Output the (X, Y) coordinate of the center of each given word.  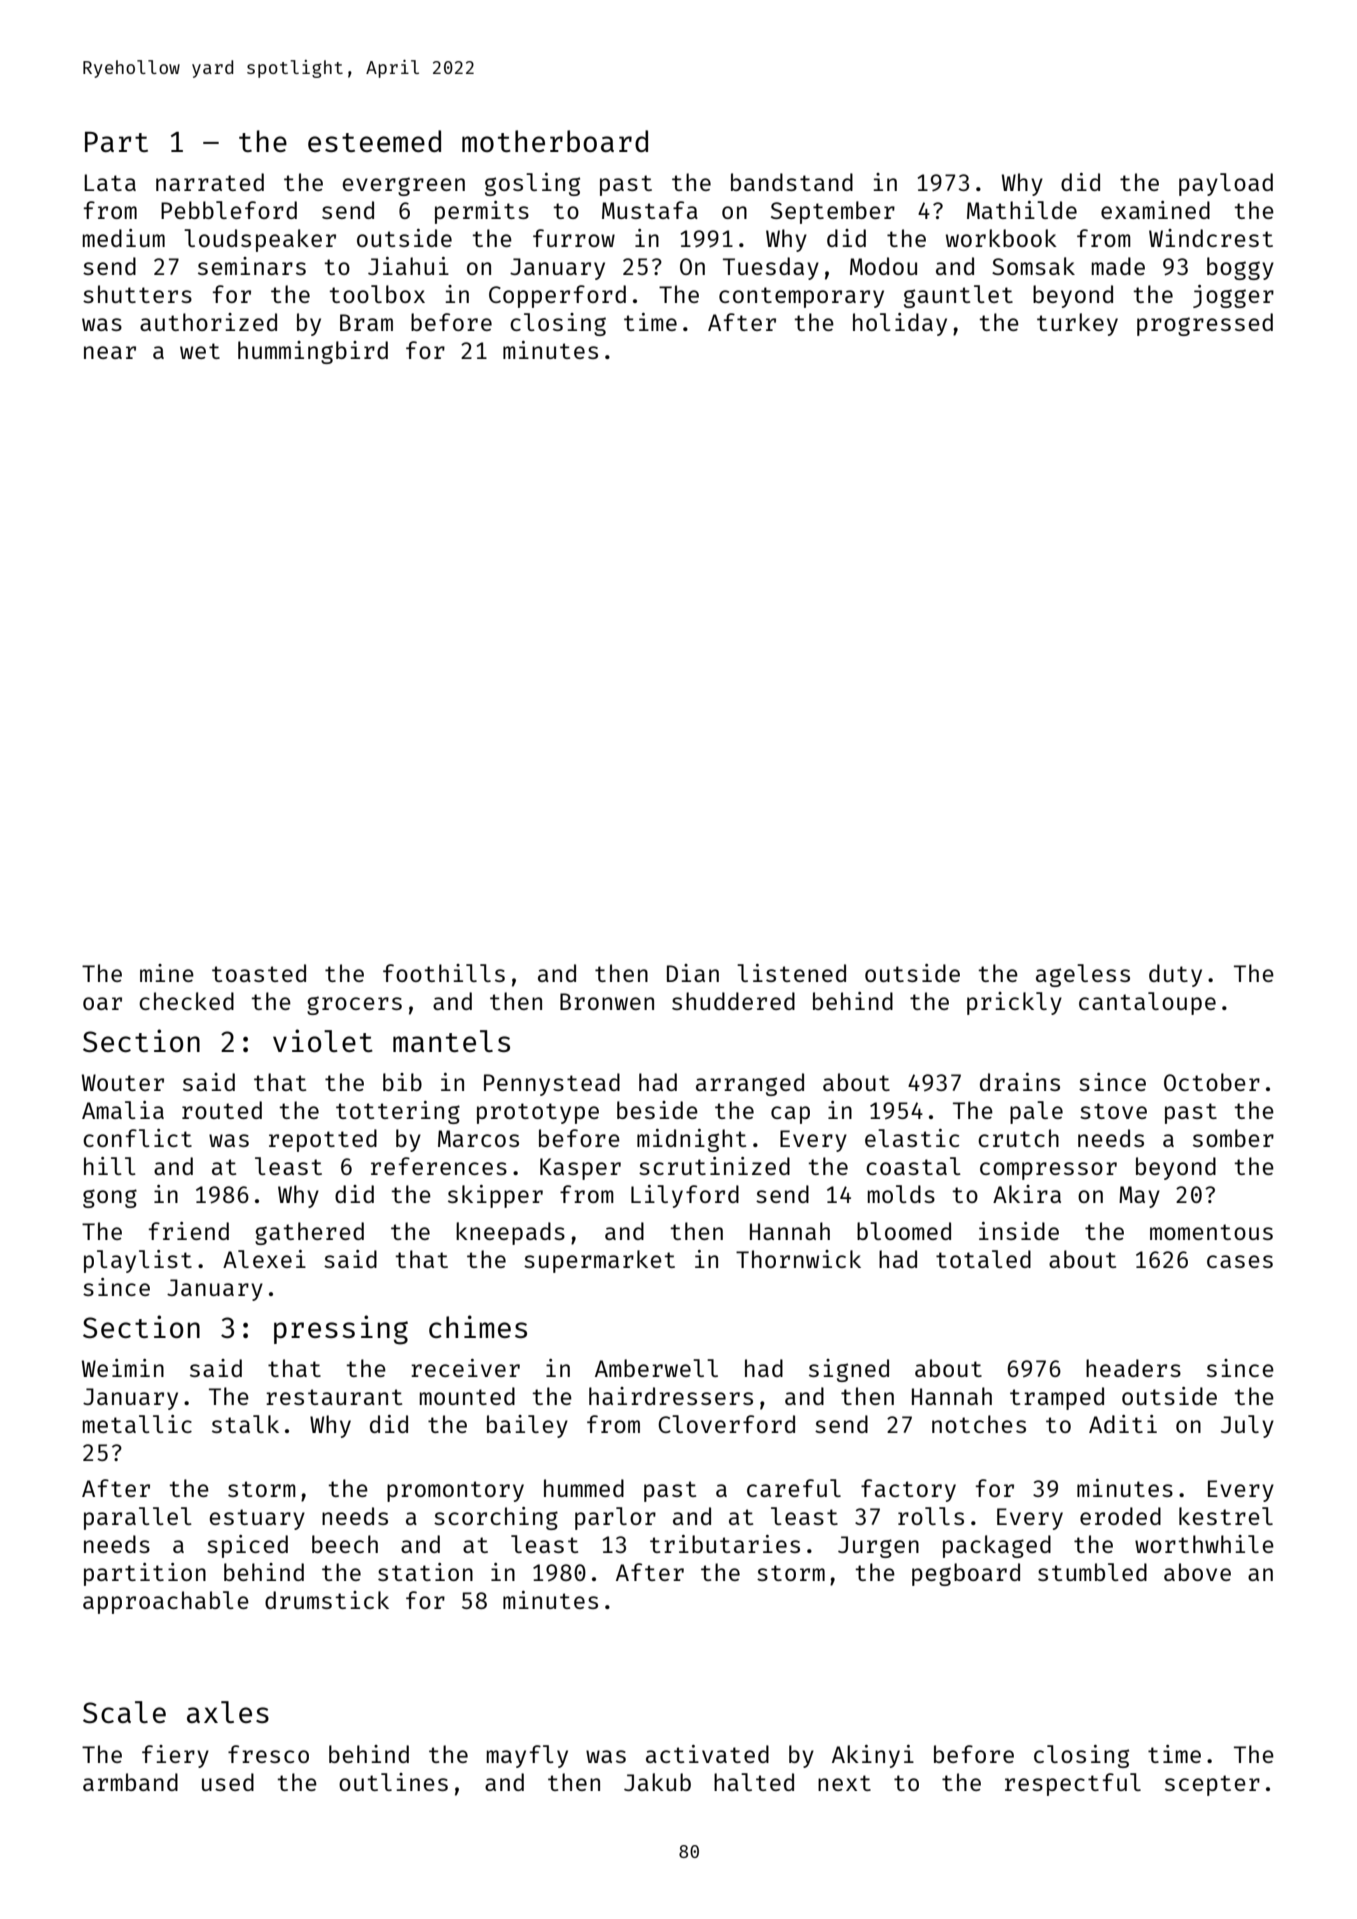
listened (791, 973)
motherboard (555, 141)
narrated (210, 182)
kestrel (1226, 1516)
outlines (393, 1782)
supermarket (599, 1261)
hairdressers (671, 1396)
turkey (1077, 324)
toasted (259, 973)
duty (1175, 975)
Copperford (557, 296)
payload (1226, 184)
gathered (309, 1233)
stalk (245, 1424)
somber (1233, 1138)
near (110, 352)
